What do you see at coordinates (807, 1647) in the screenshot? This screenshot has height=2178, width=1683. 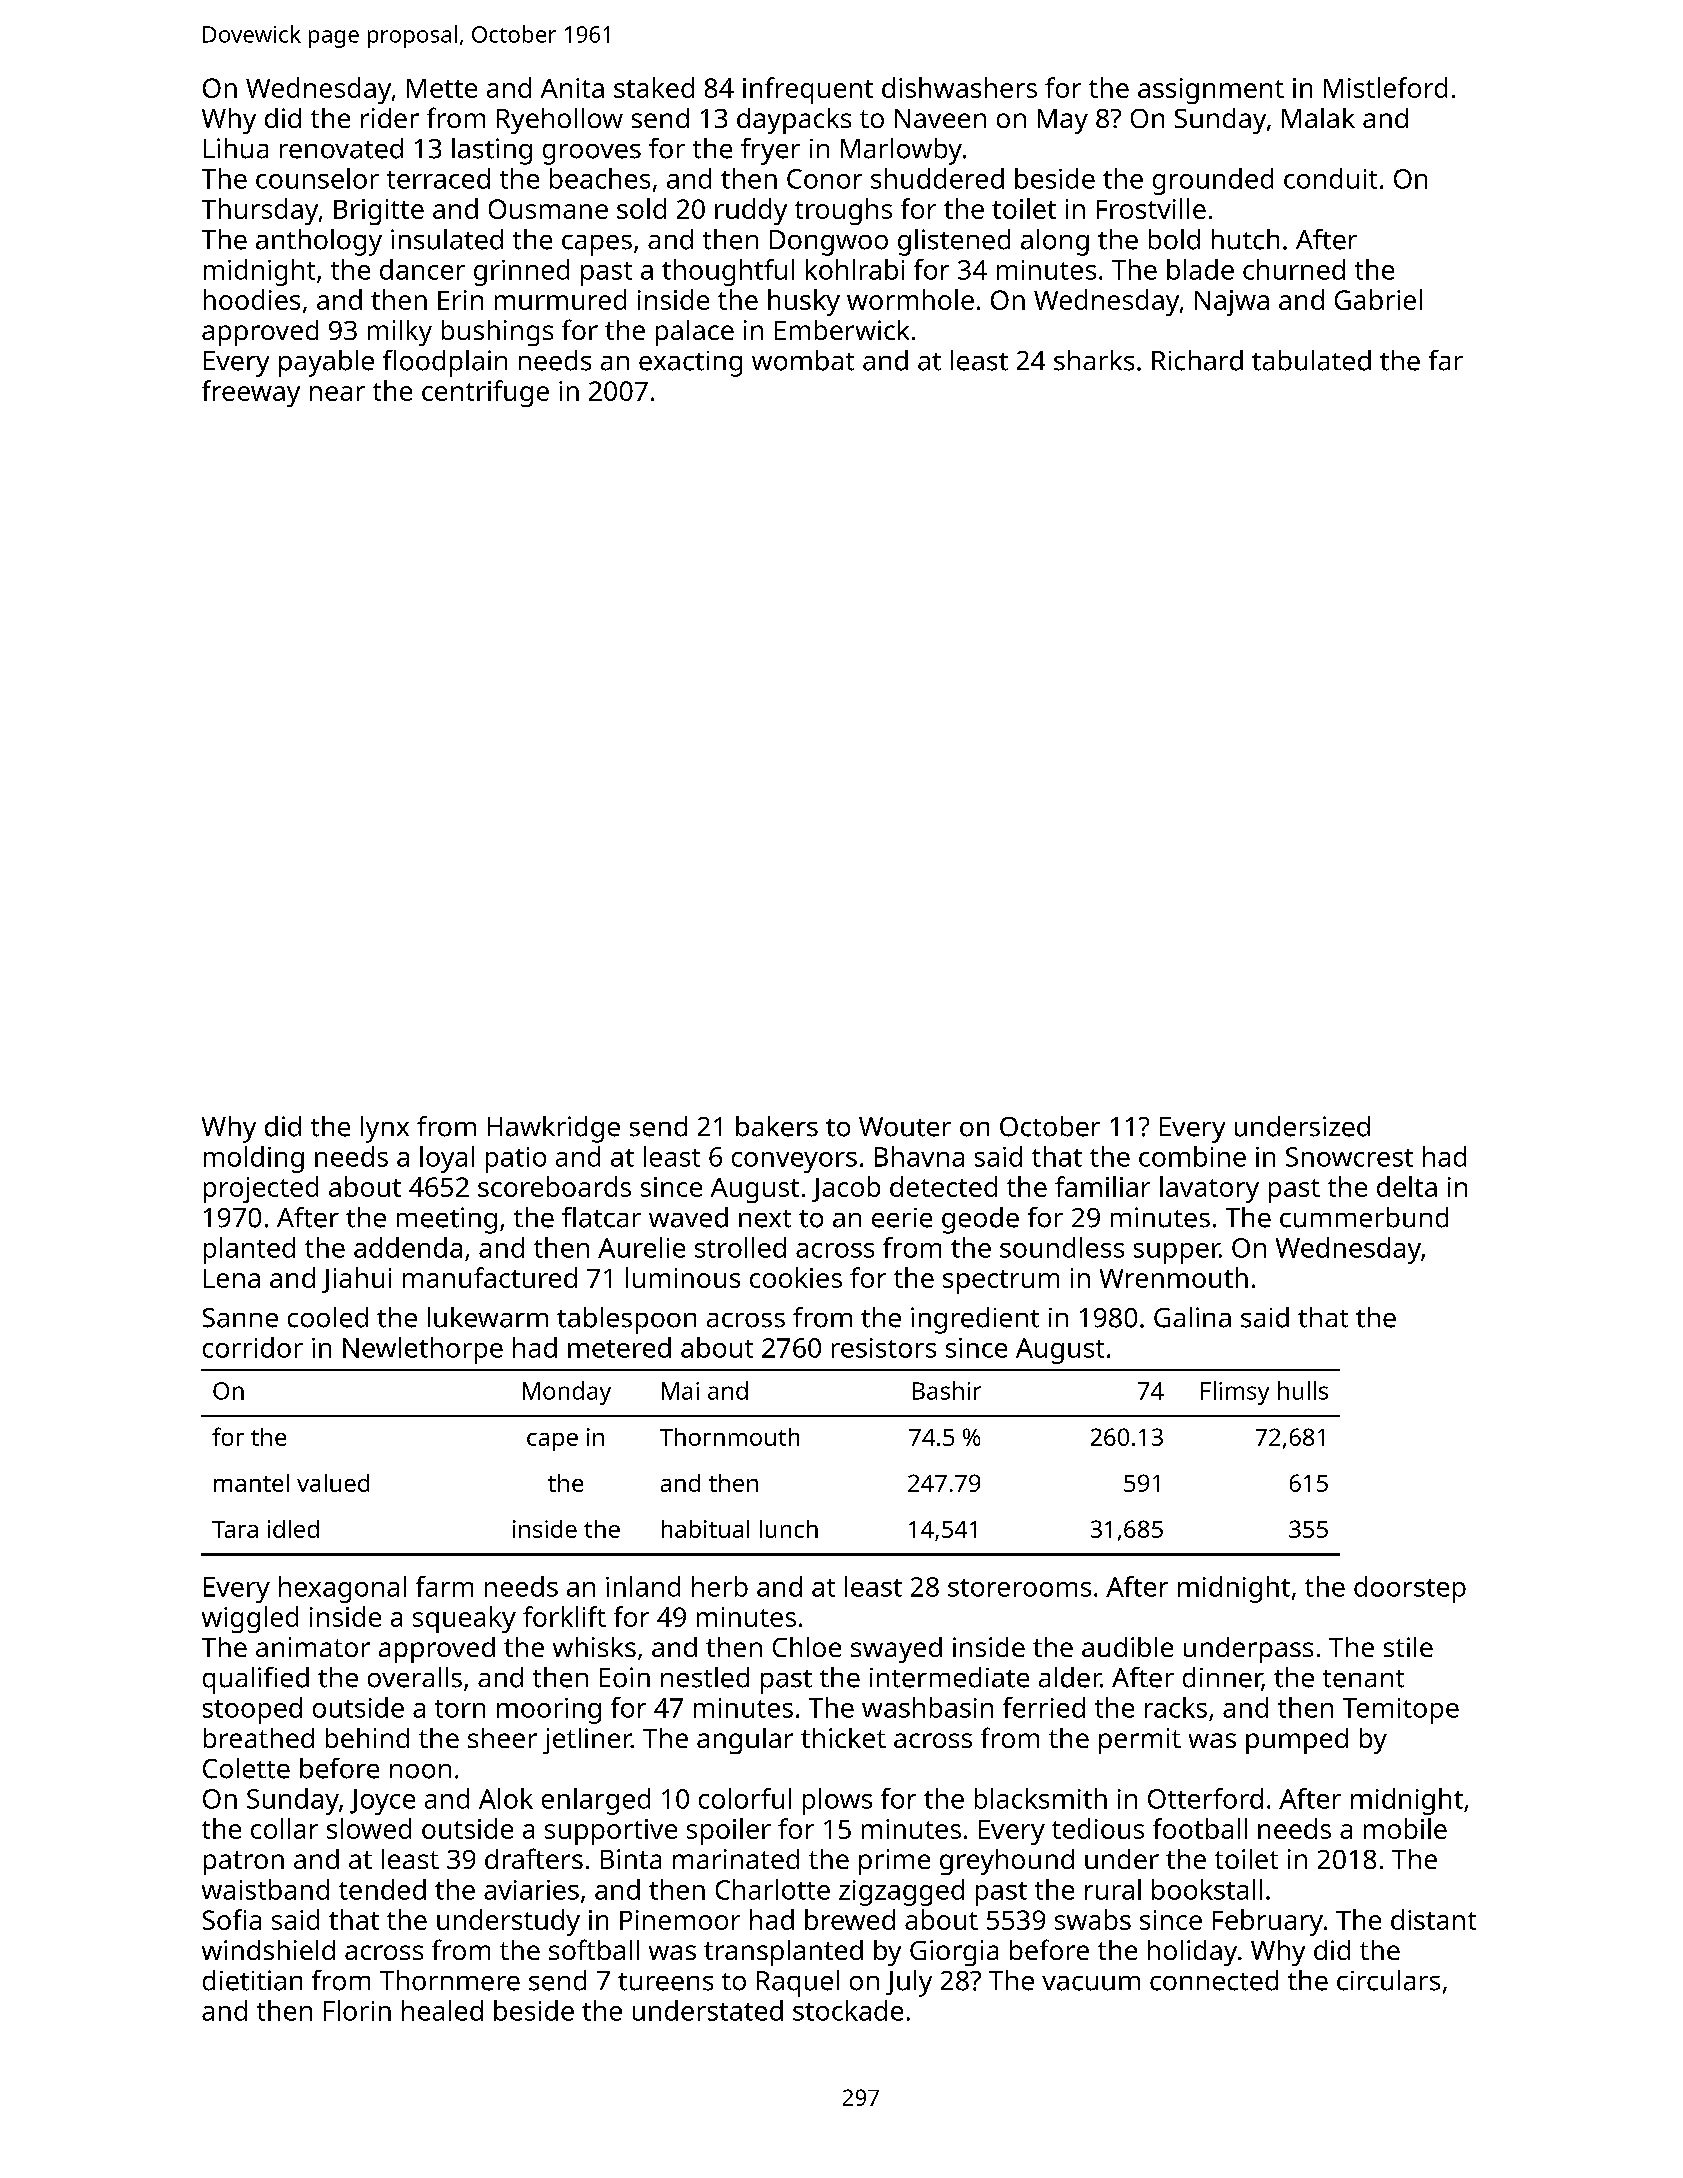 I see `Chloe` at bounding box center [807, 1647].
